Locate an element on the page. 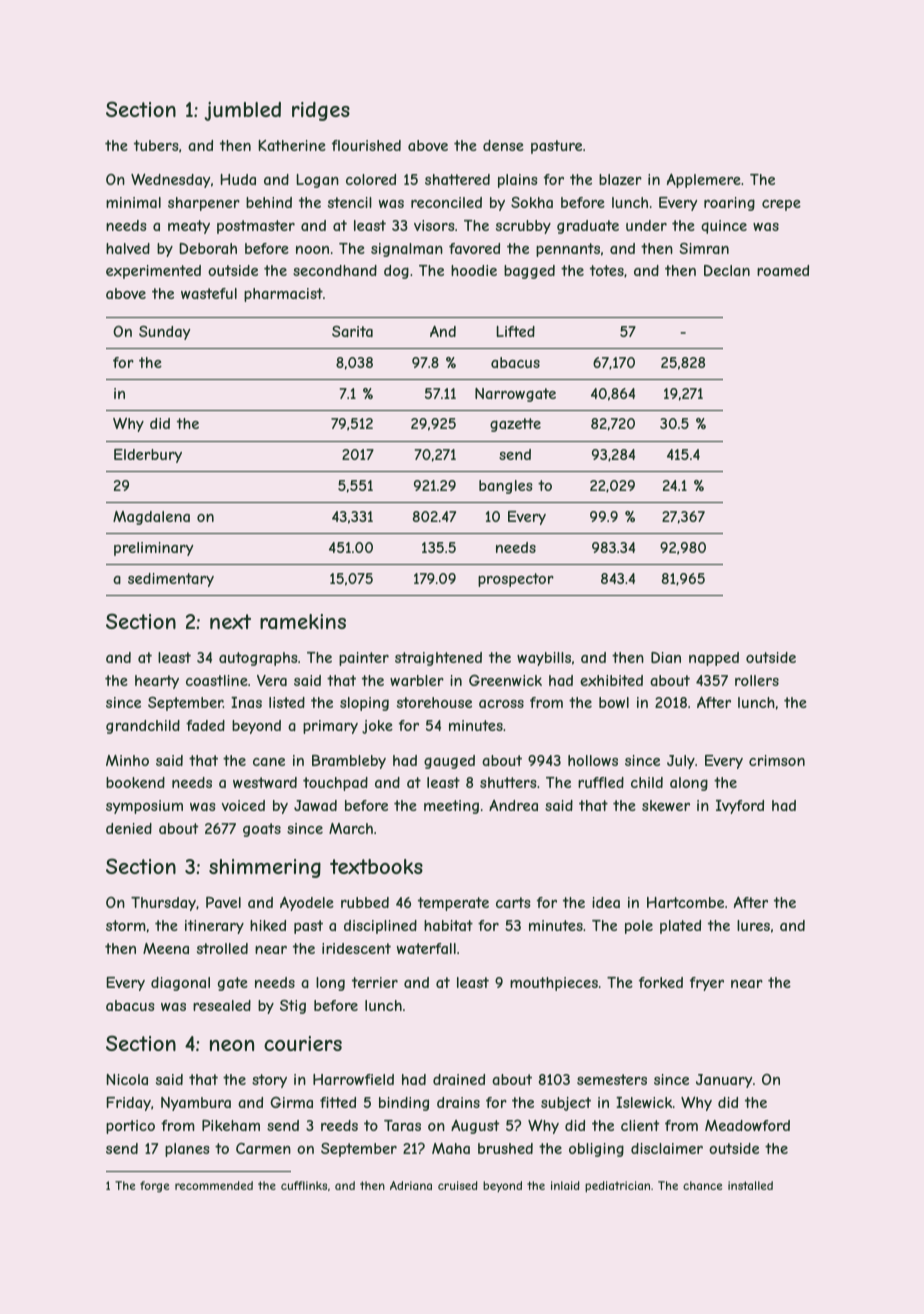  Ivyford is located at coordinates (740, 807).
